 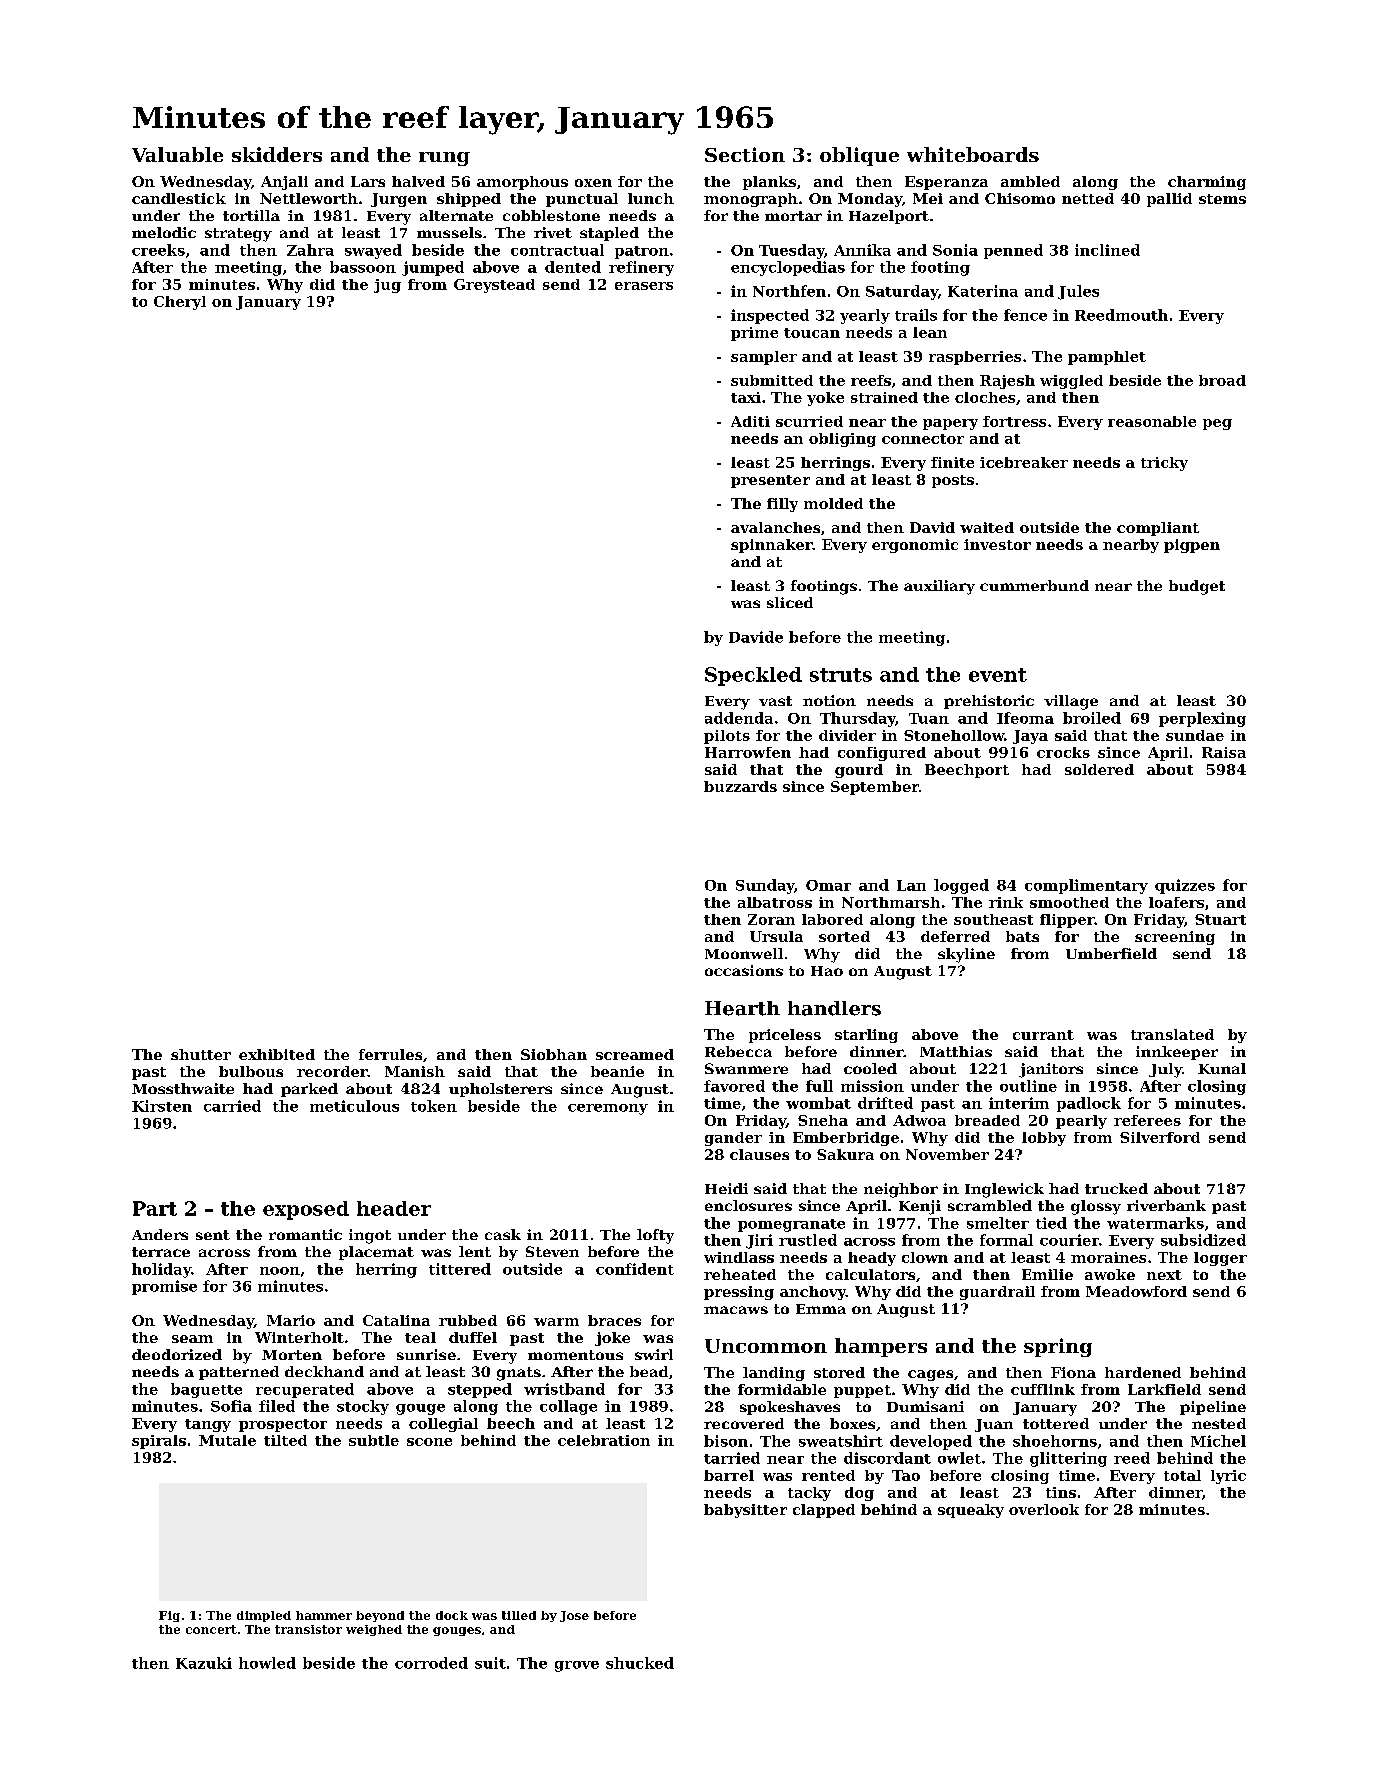 I want to click on Jose, so click(x=574, y=1616).
